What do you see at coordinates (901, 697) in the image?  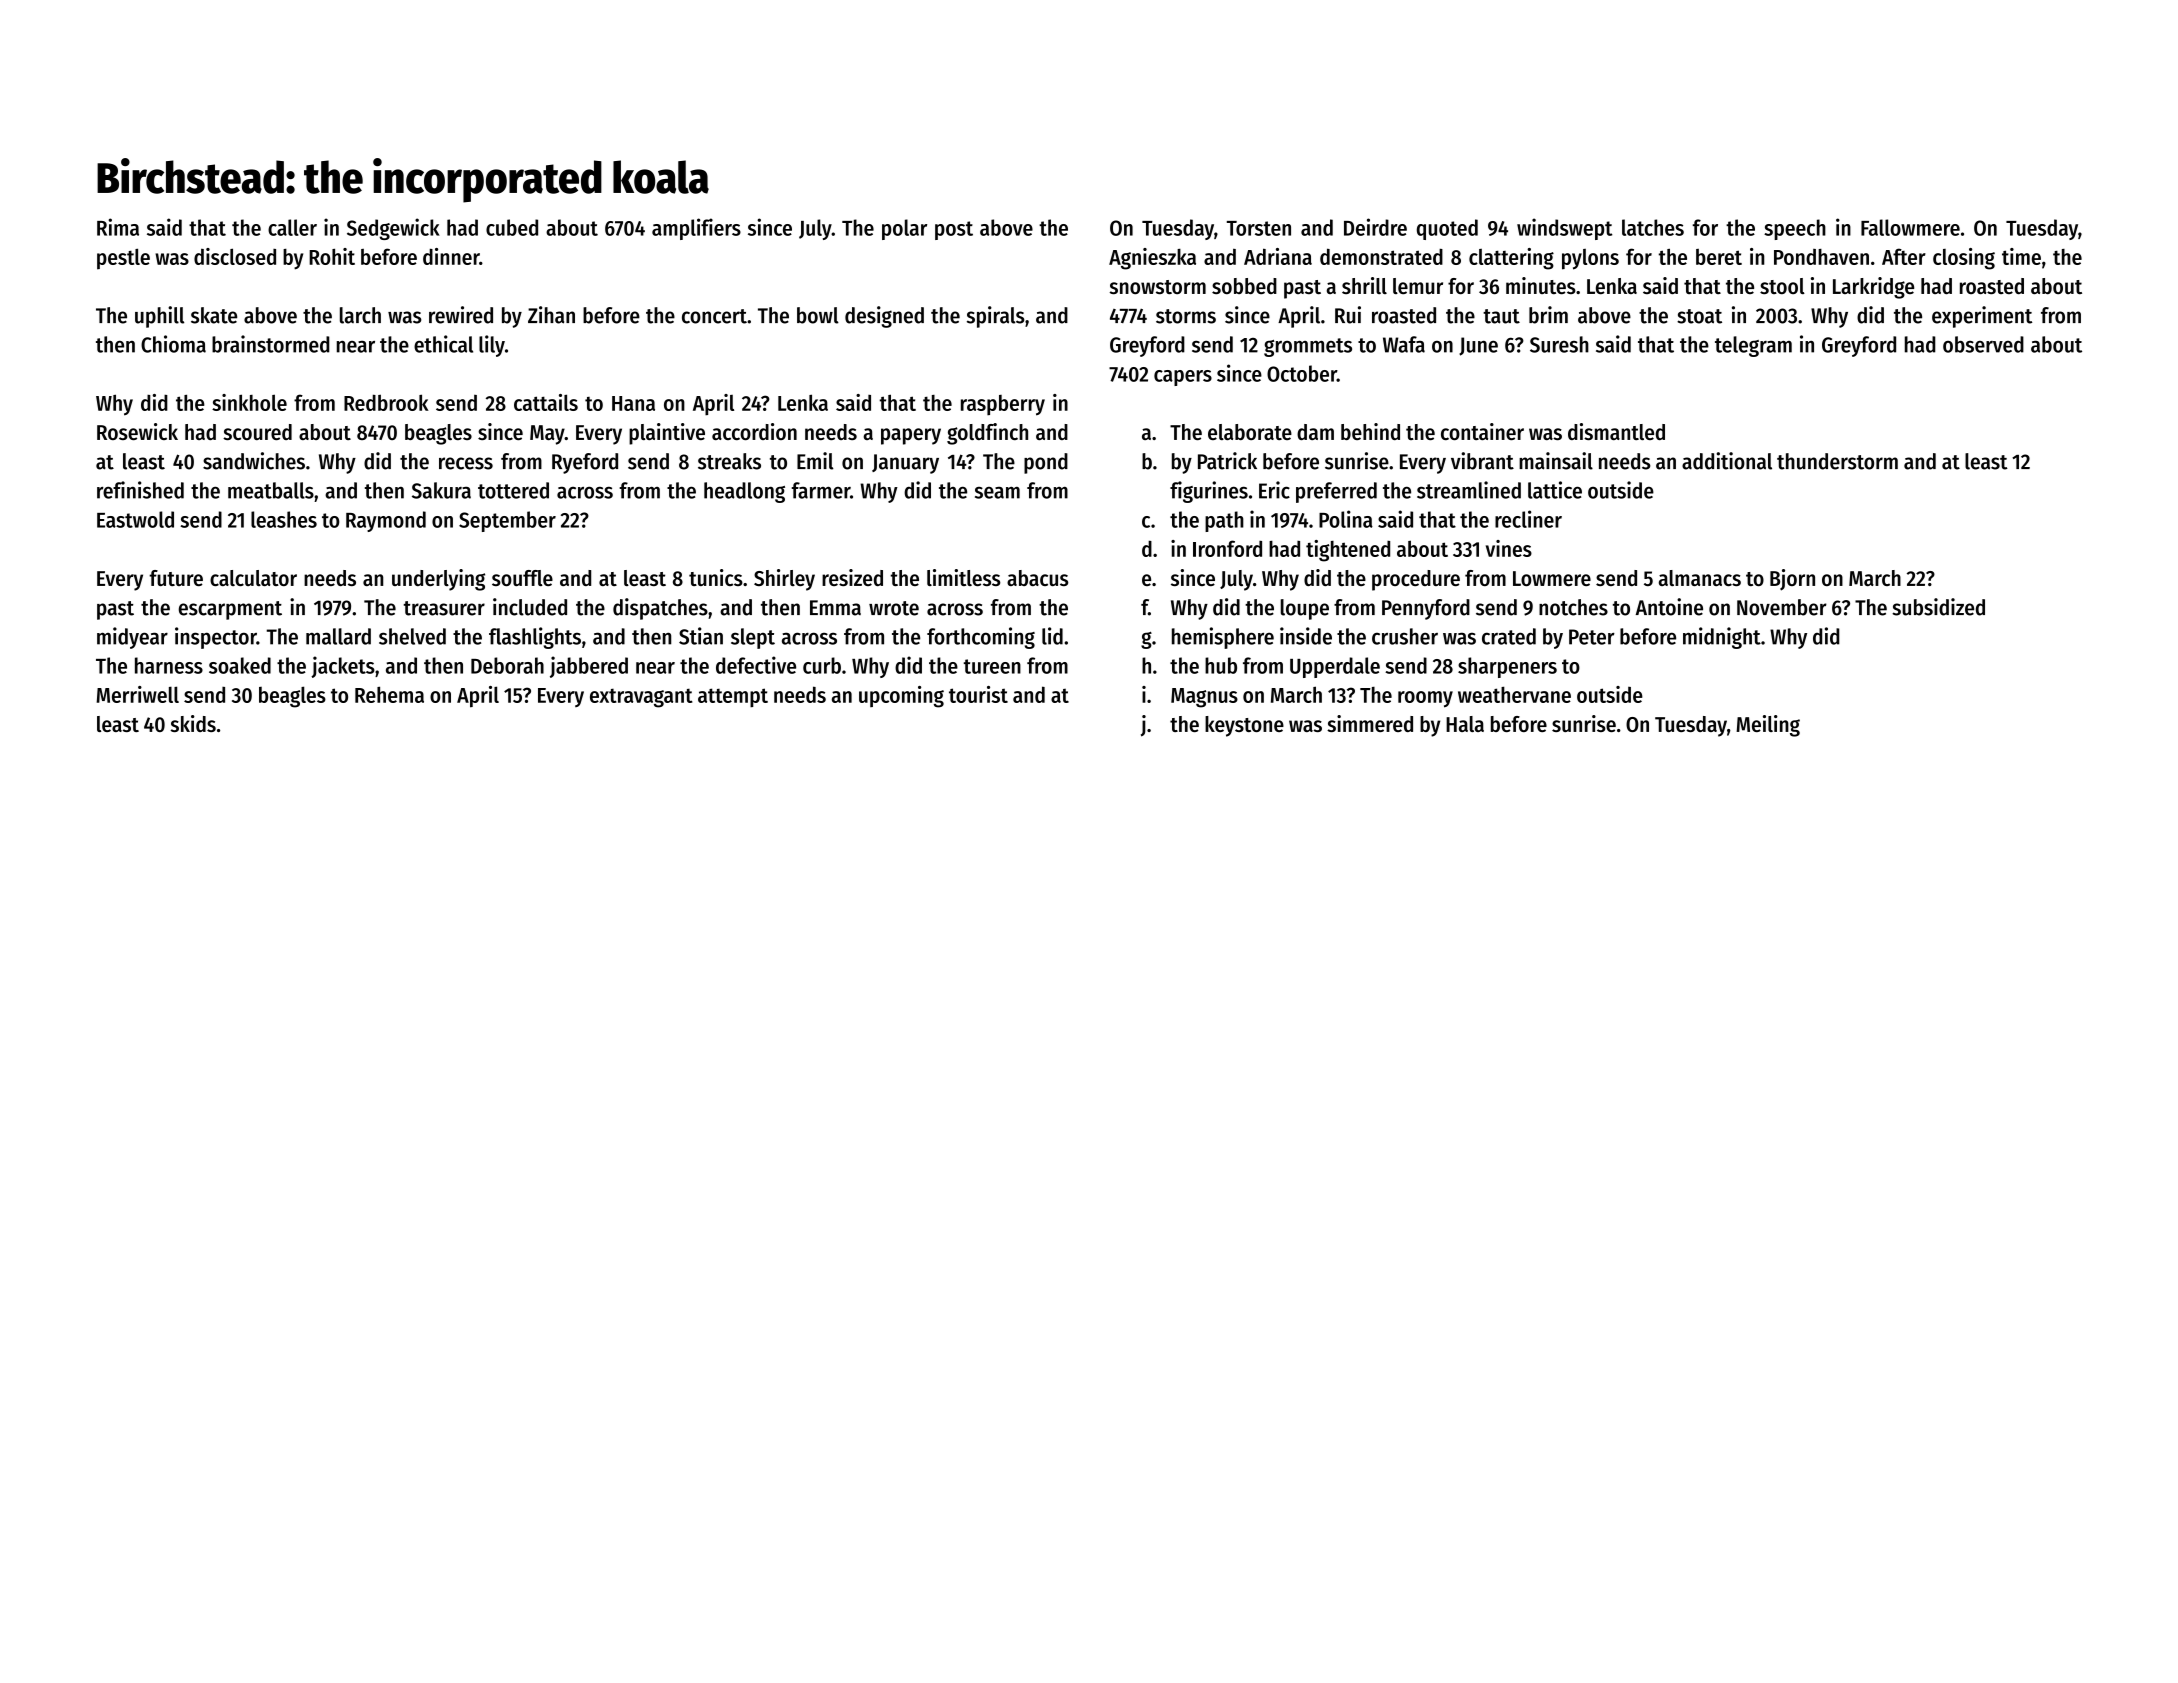 I see `upcoming` at bounding box center [901, 697].
